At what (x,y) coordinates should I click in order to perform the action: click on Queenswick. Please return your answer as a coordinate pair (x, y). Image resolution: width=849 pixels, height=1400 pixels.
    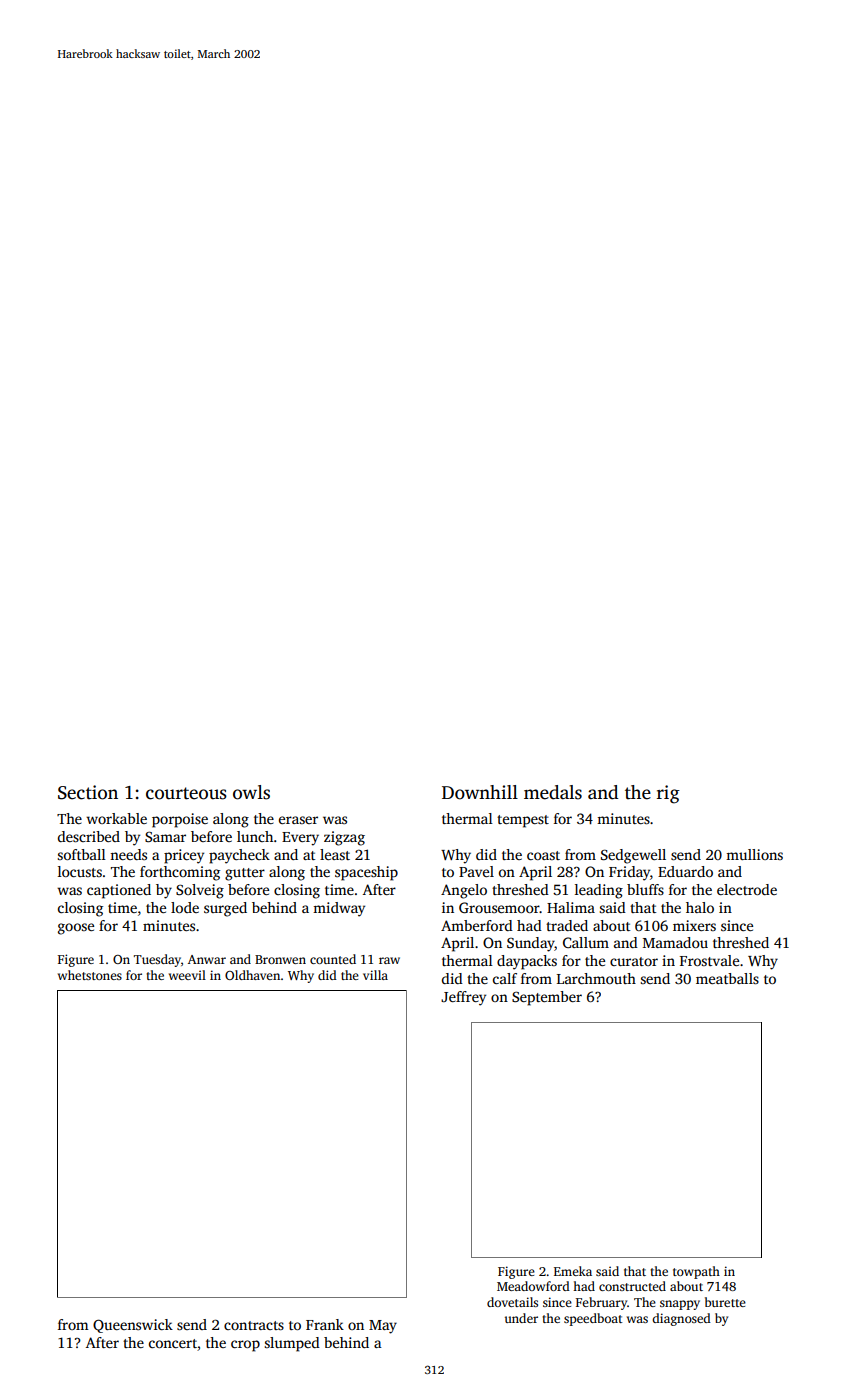
    Looking at the image, I should click on (133, 1326).
